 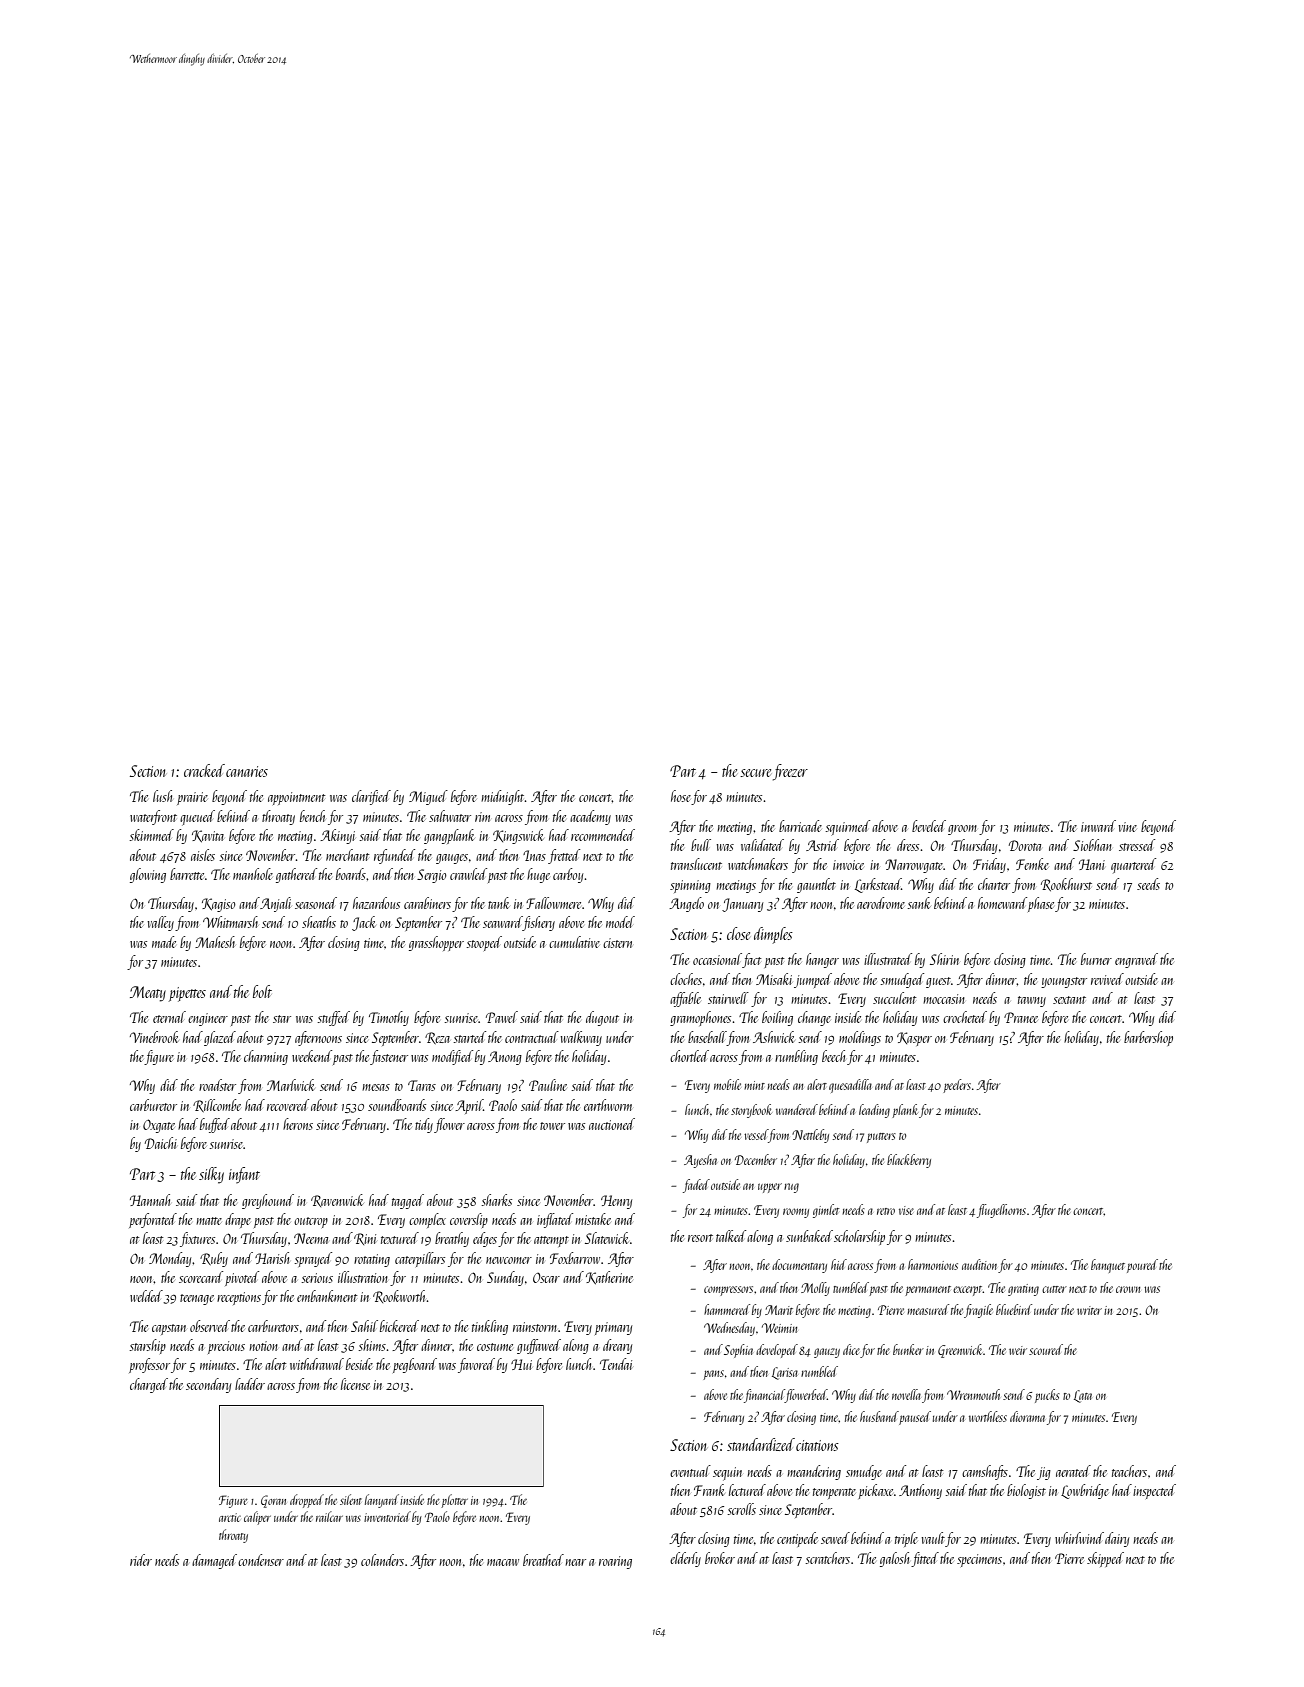 What do you see at coordinates (810, 1136) in the screenshot?
I see `Nettleby` at bounding box center [810, 1136].
